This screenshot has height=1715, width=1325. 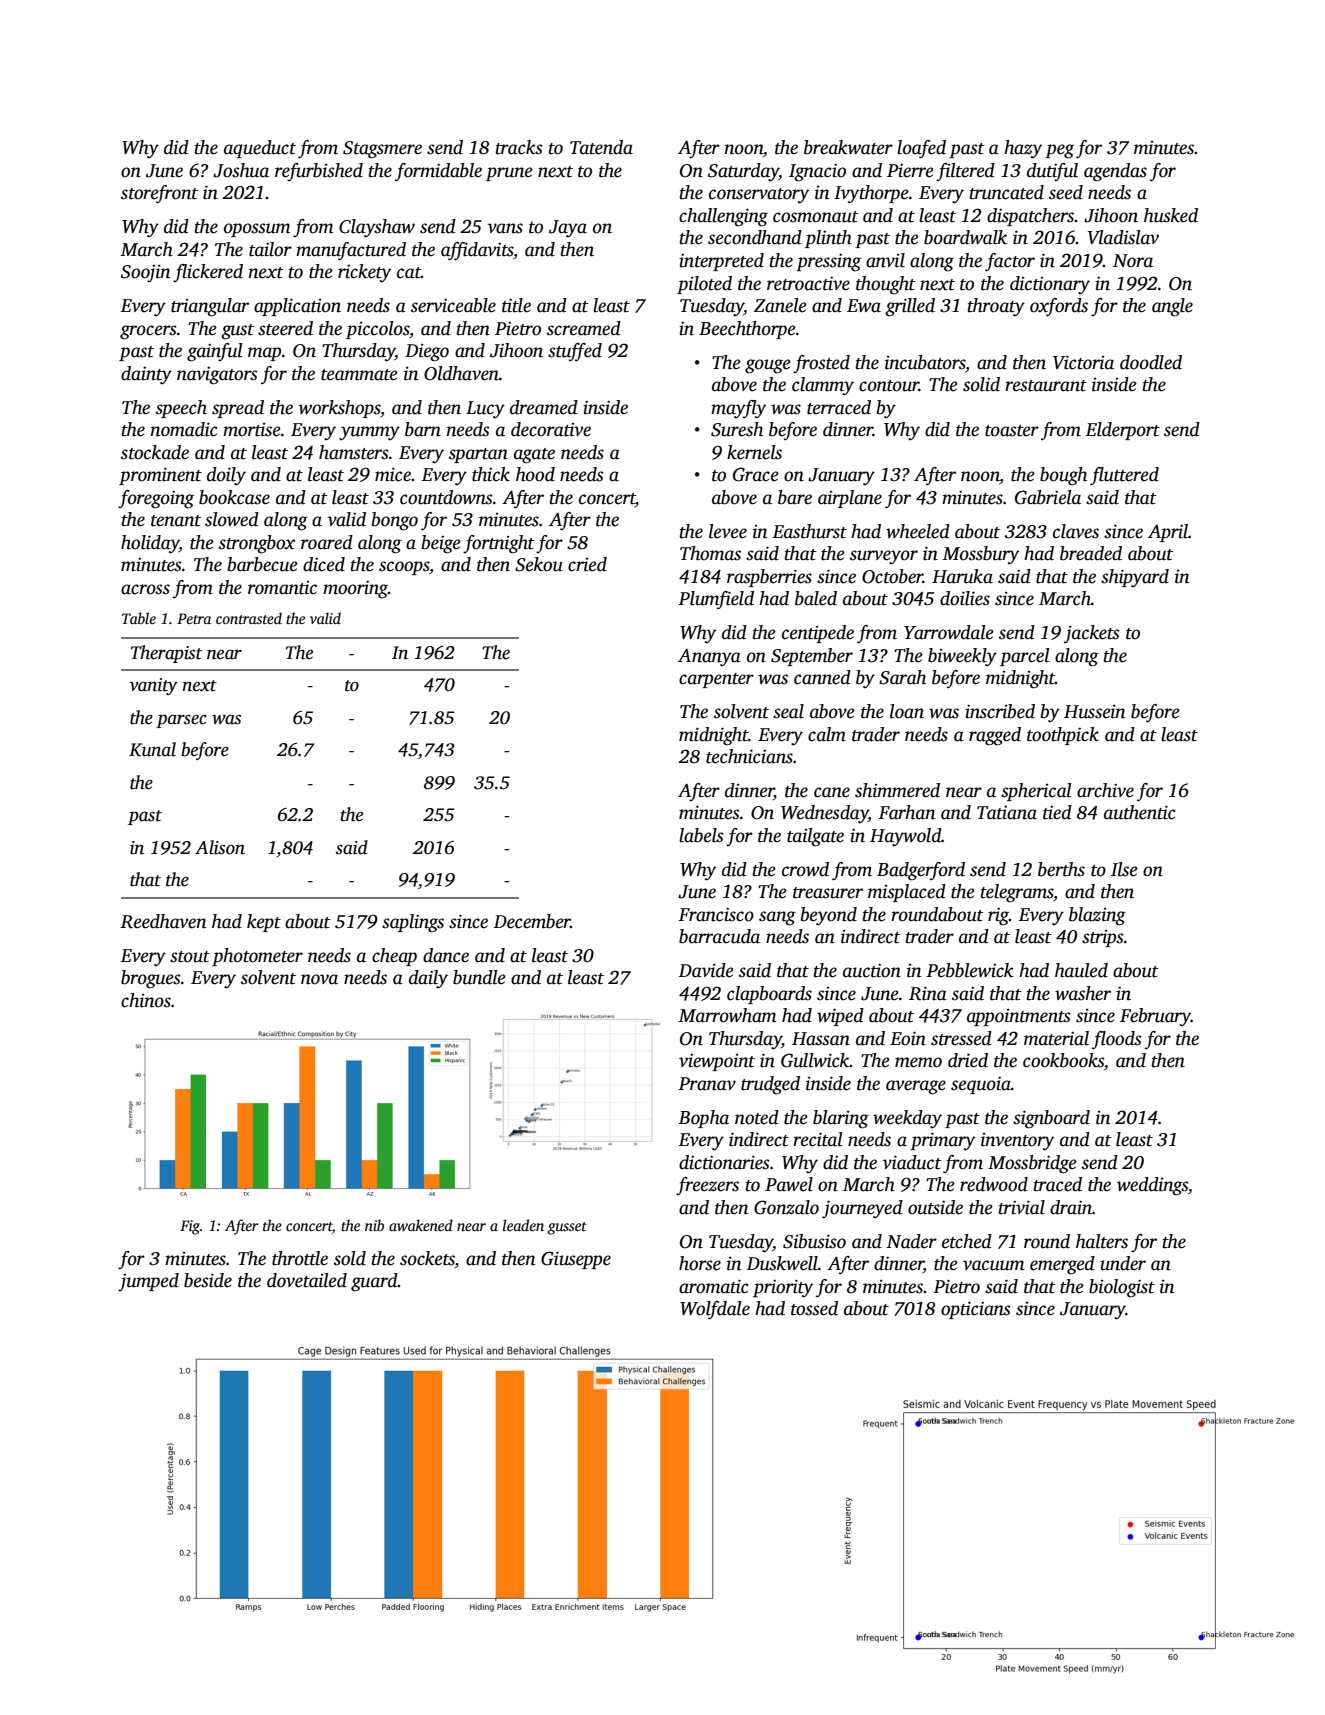 What do you see at coordinates (382, 150) in the screenshot?
I see `Stagsmere` at bounding box center [382, 150].
